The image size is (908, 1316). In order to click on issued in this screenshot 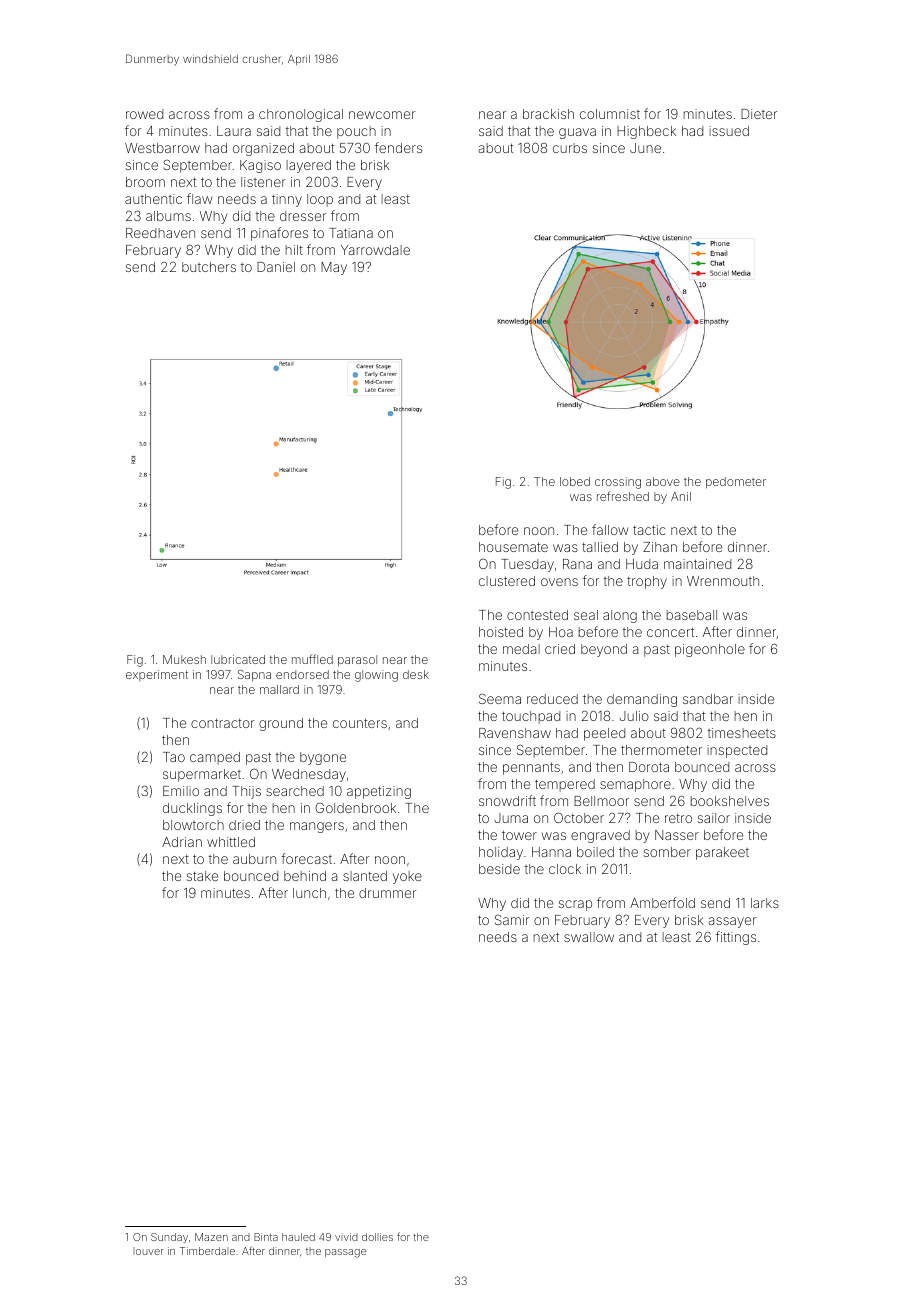, I will do `click(729, 131)`.
